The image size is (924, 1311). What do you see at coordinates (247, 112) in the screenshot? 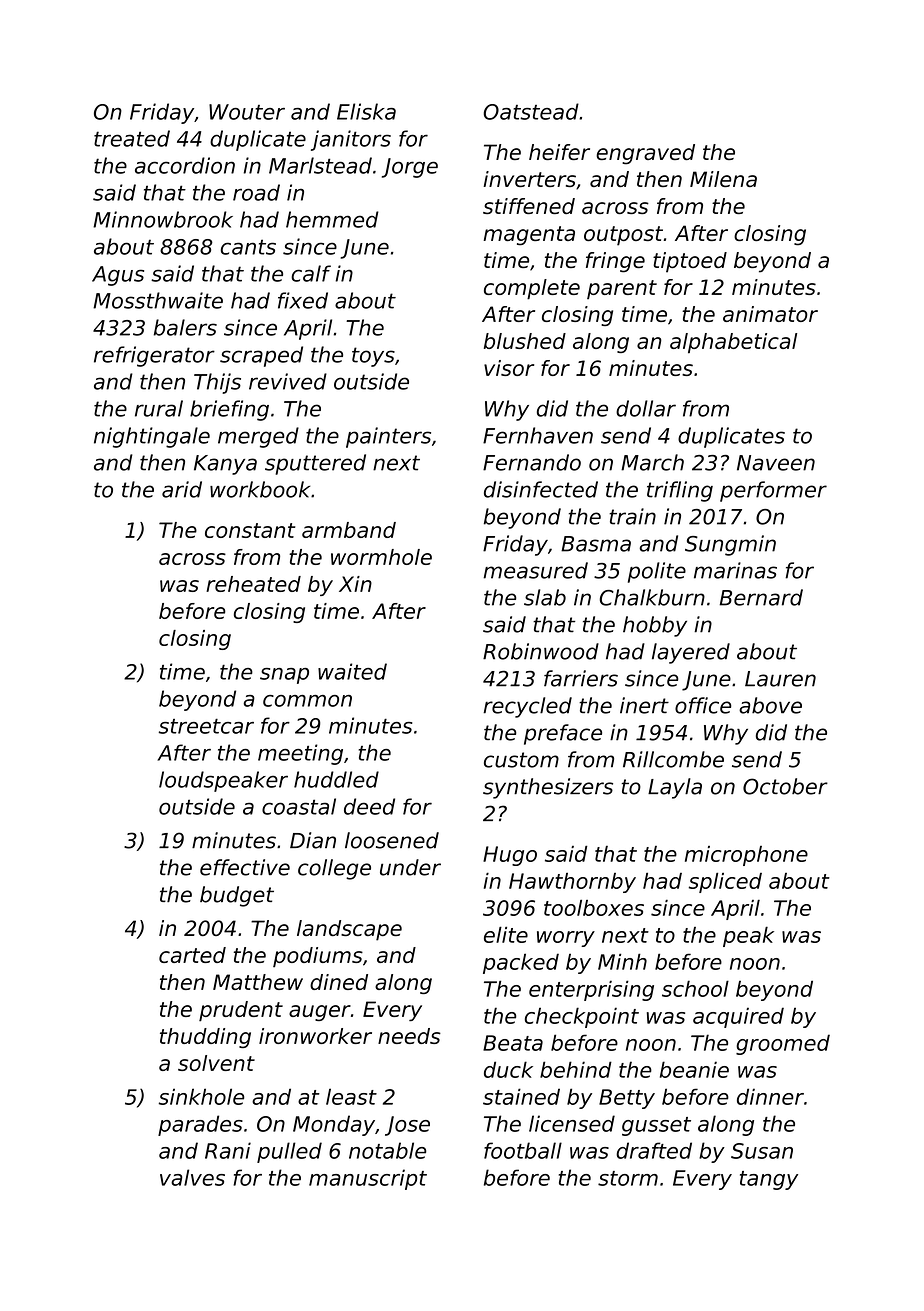
I see `Wouter` at bounding box center [247, 112].
